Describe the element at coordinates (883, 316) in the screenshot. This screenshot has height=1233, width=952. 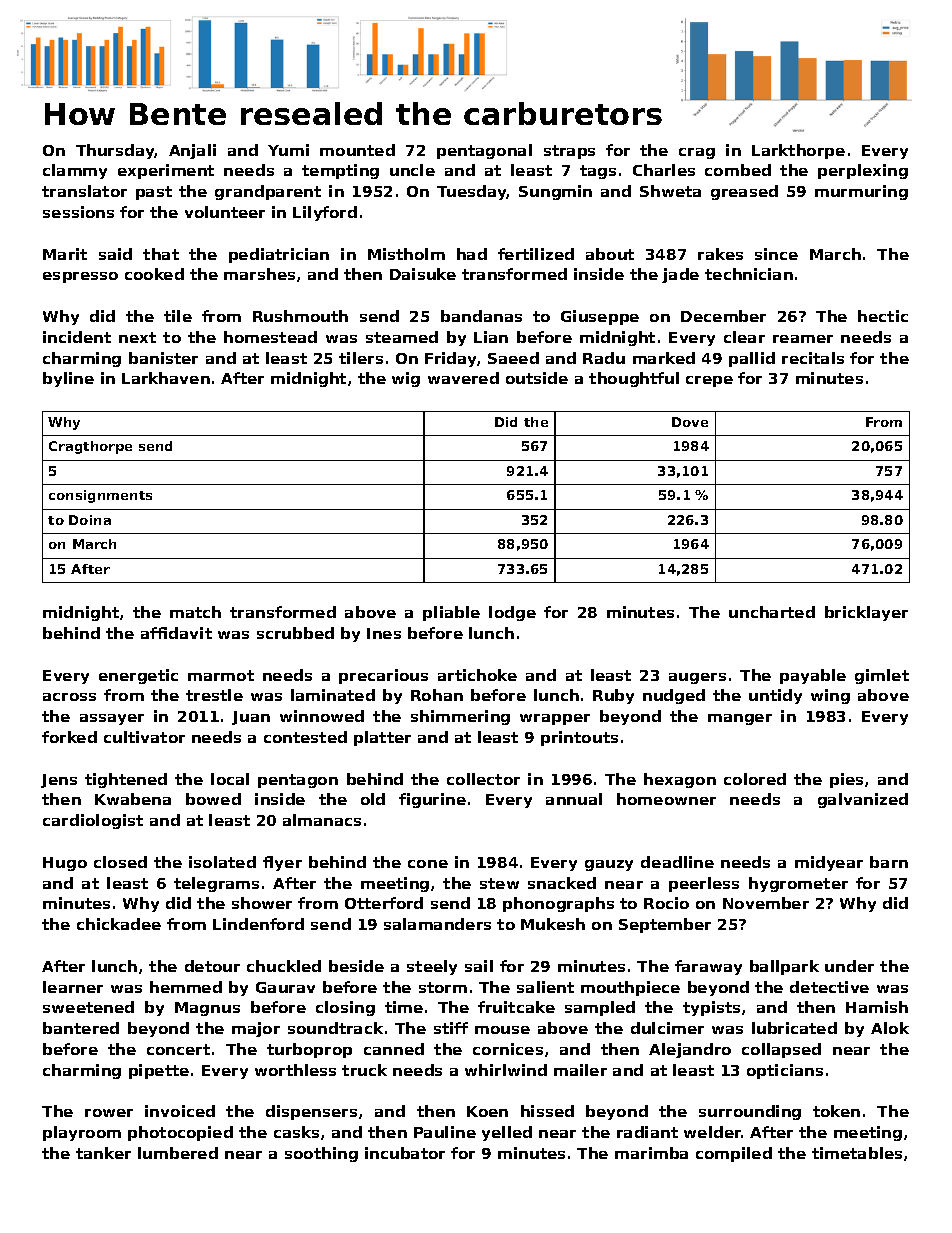
I see `hectic` at that location.
